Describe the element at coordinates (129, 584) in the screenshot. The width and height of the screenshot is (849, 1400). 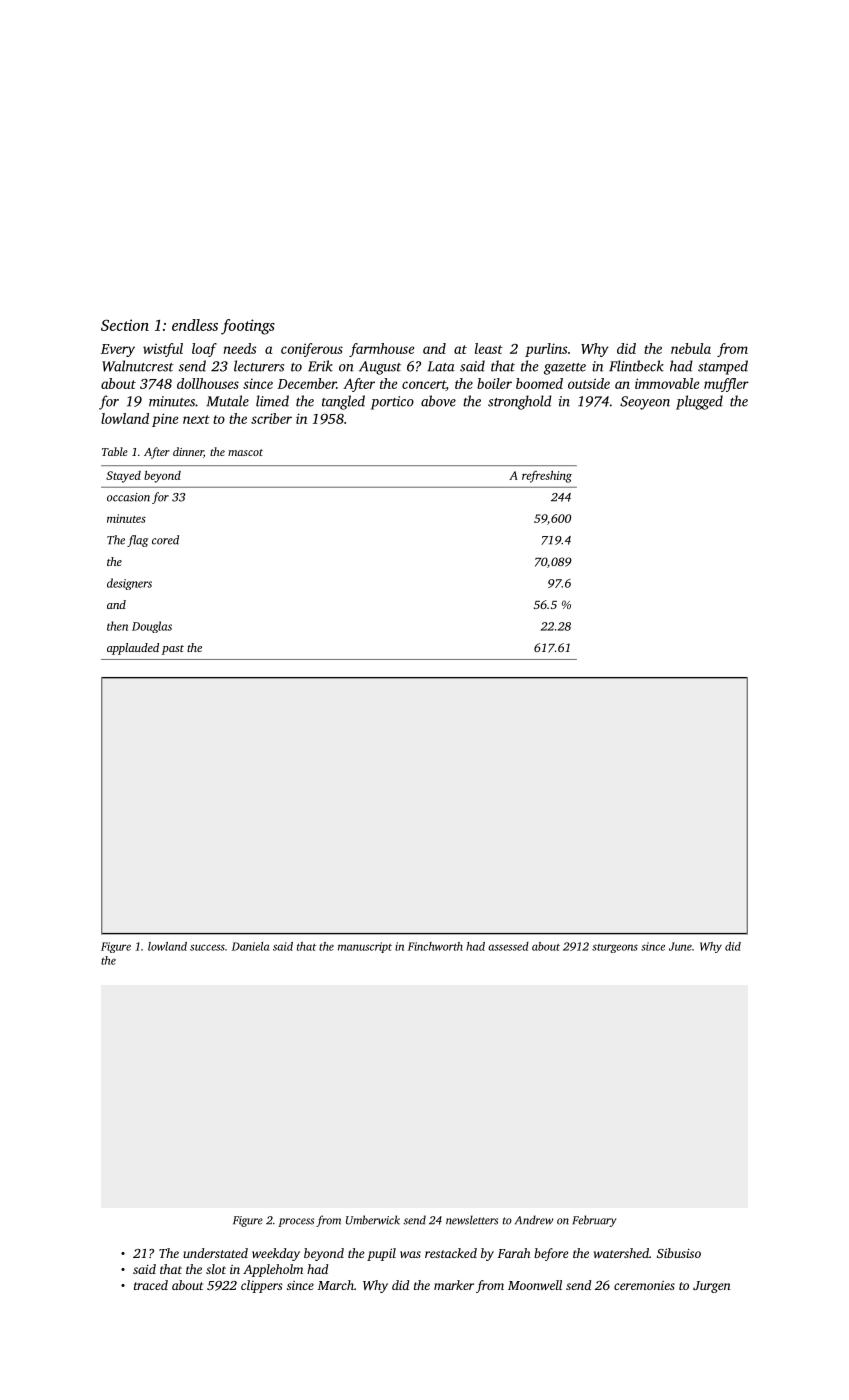
I see `designers` at that location.
